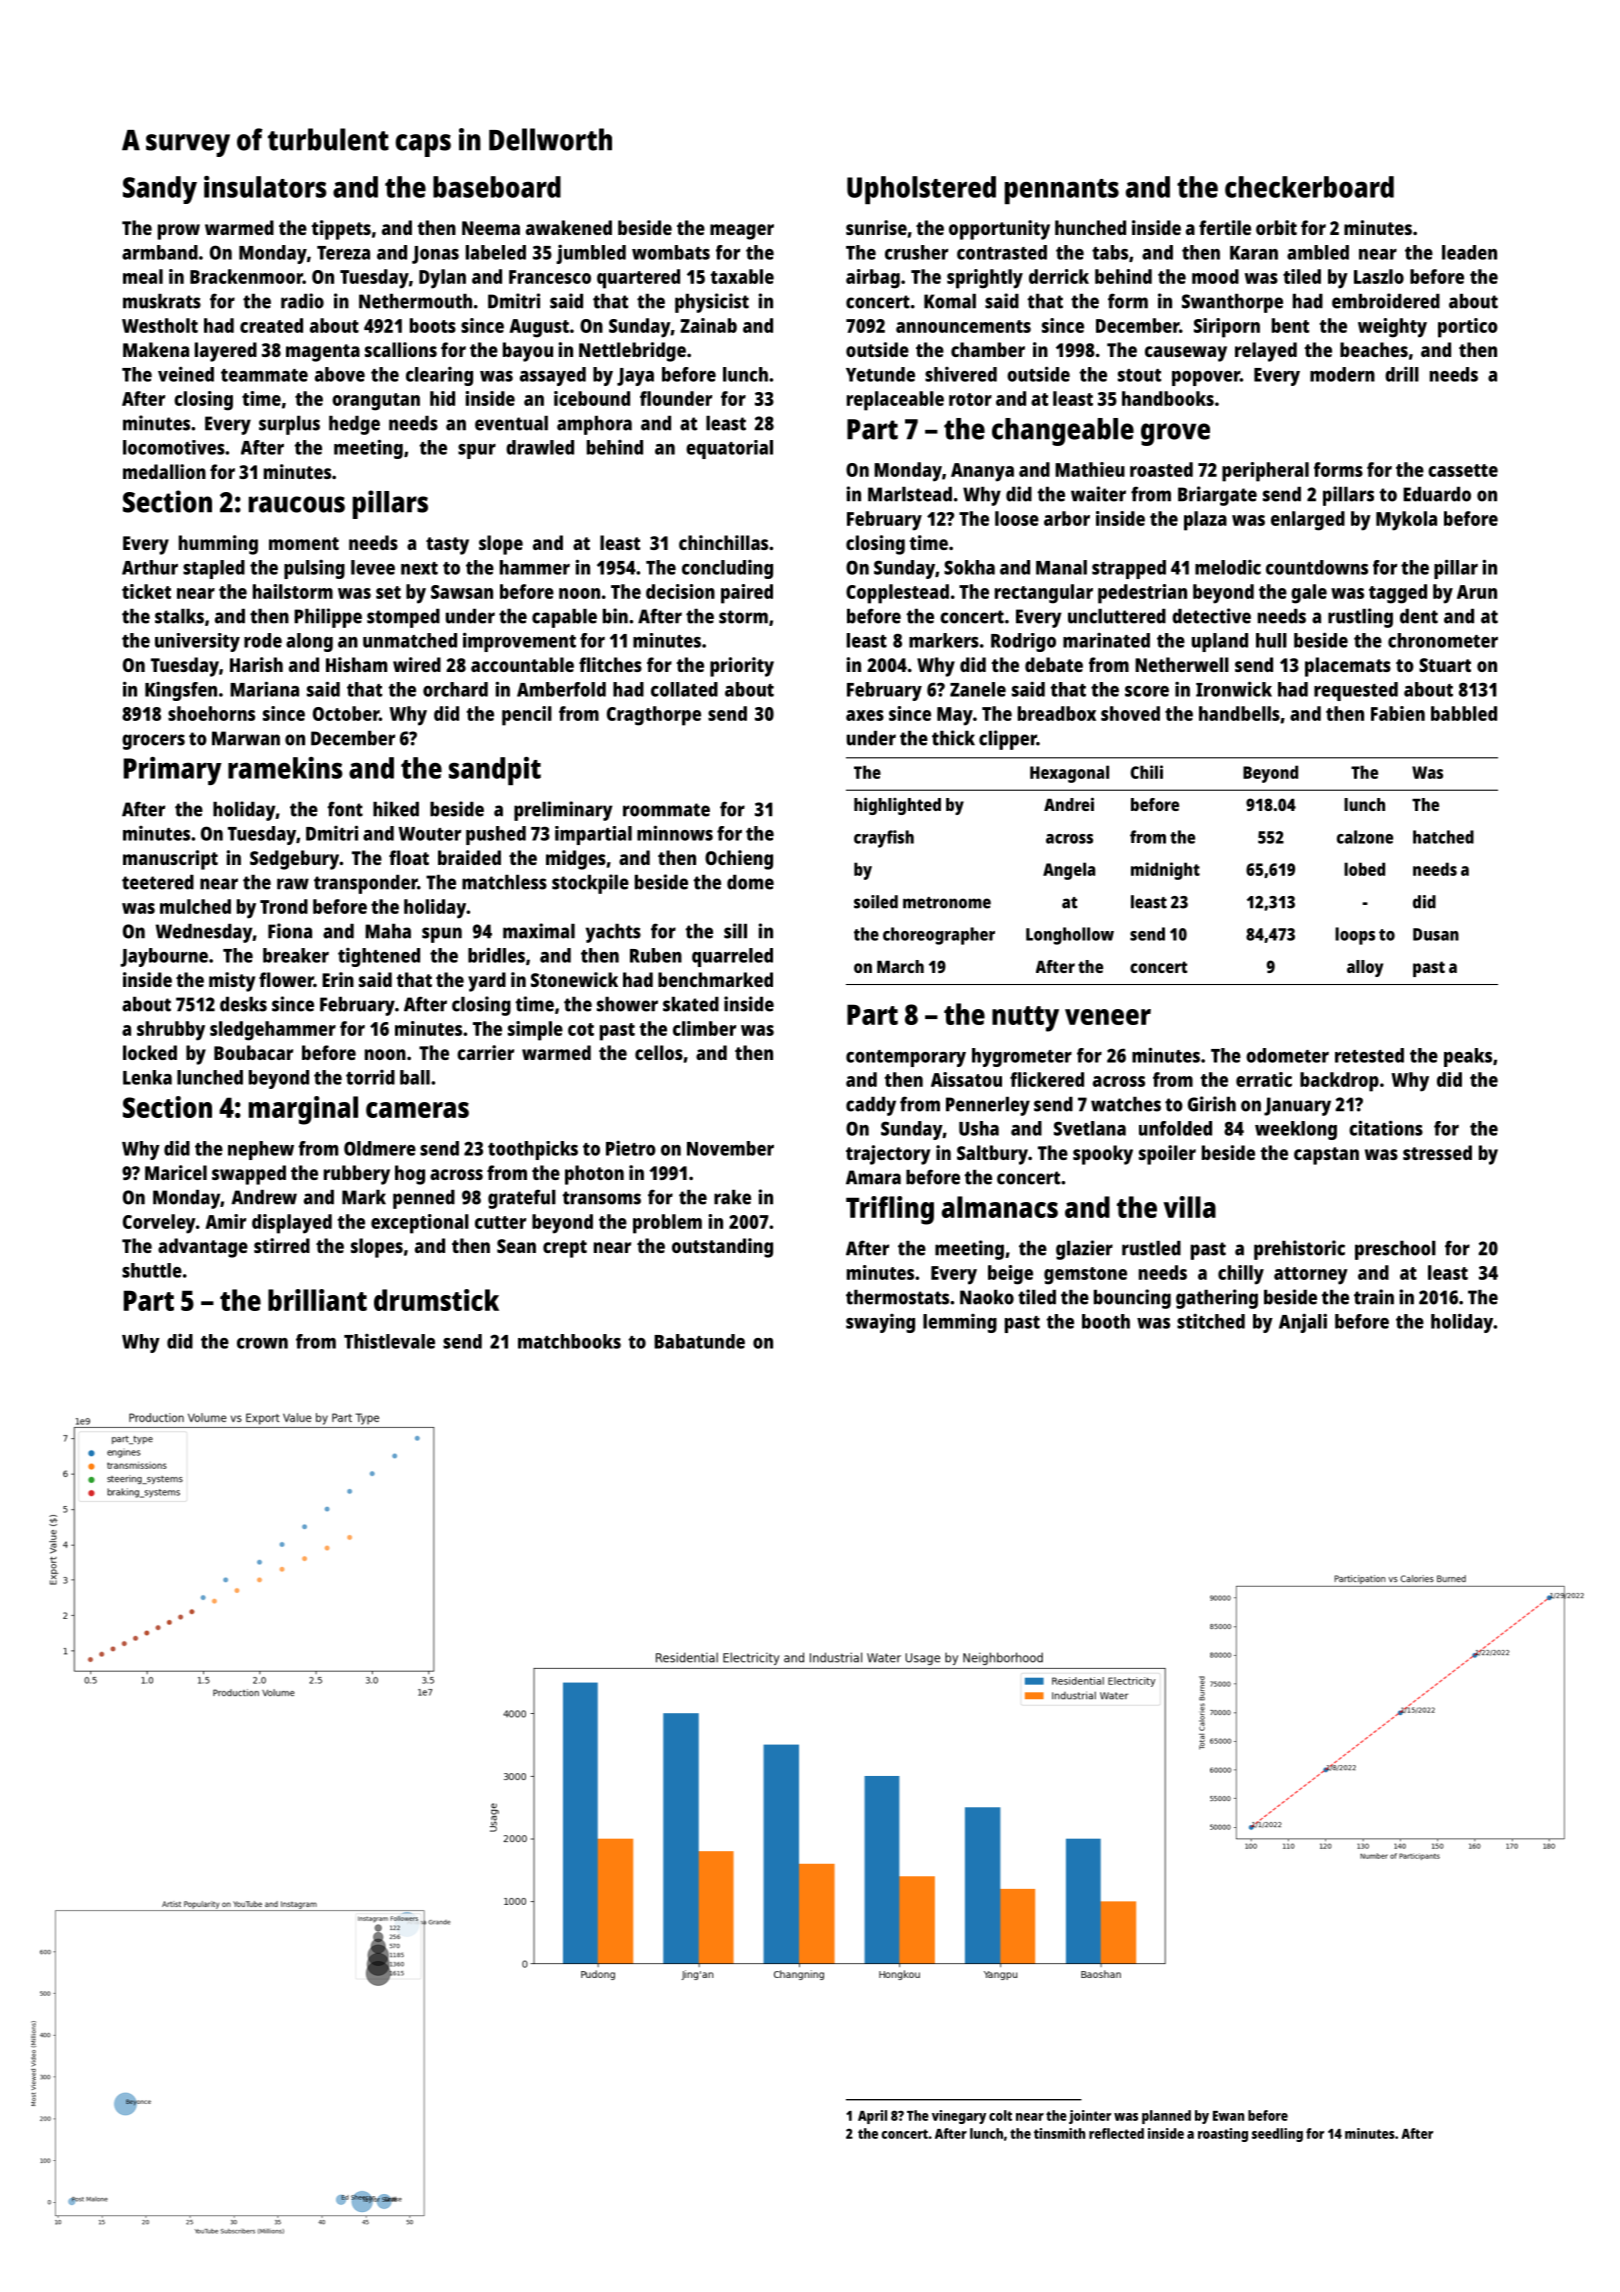 The width and height of the screenshot is (1620, 2292). I want to click on Jaya, so click(635, 377).
